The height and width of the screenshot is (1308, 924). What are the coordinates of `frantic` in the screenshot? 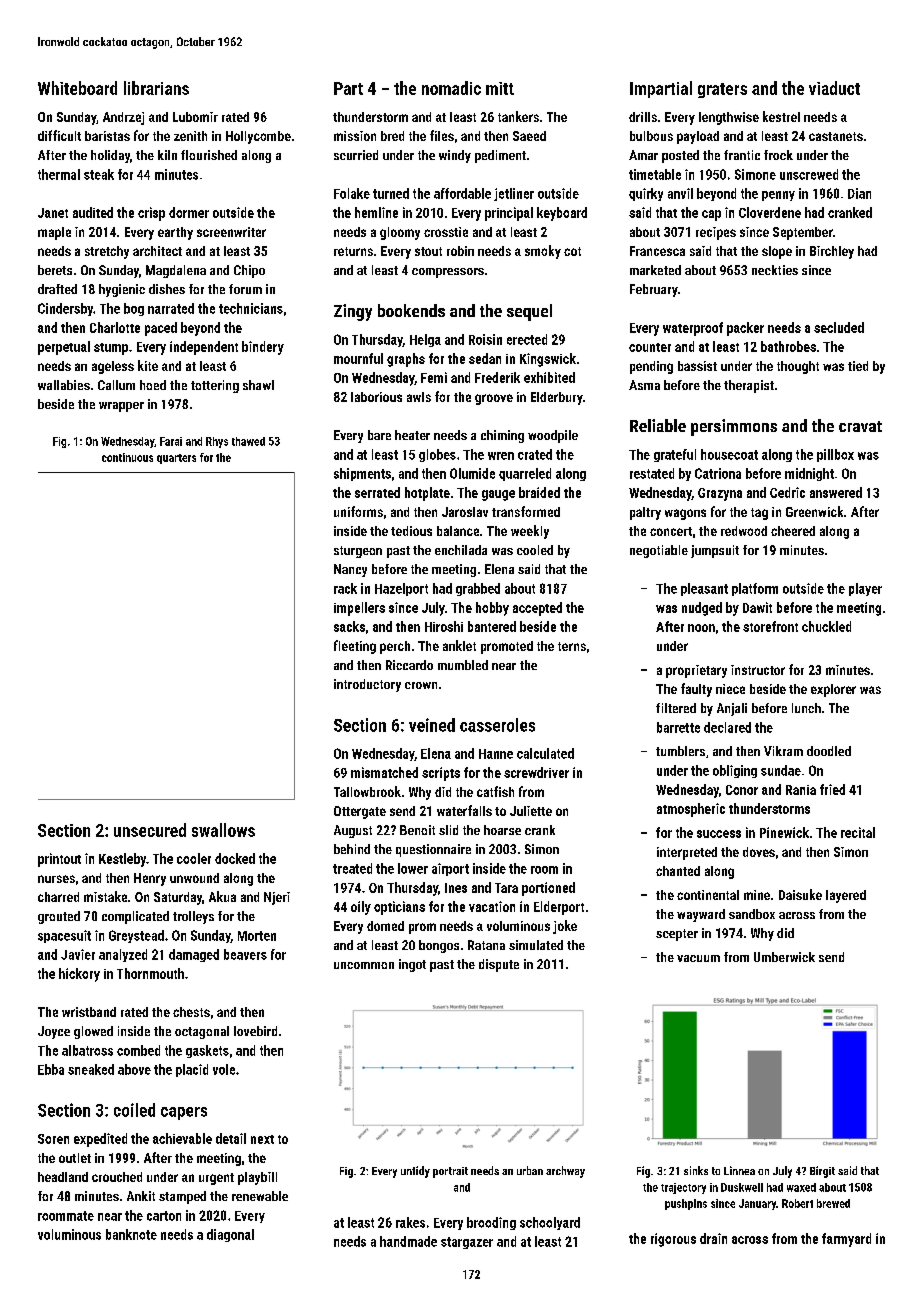 It's located at (742, 155).
